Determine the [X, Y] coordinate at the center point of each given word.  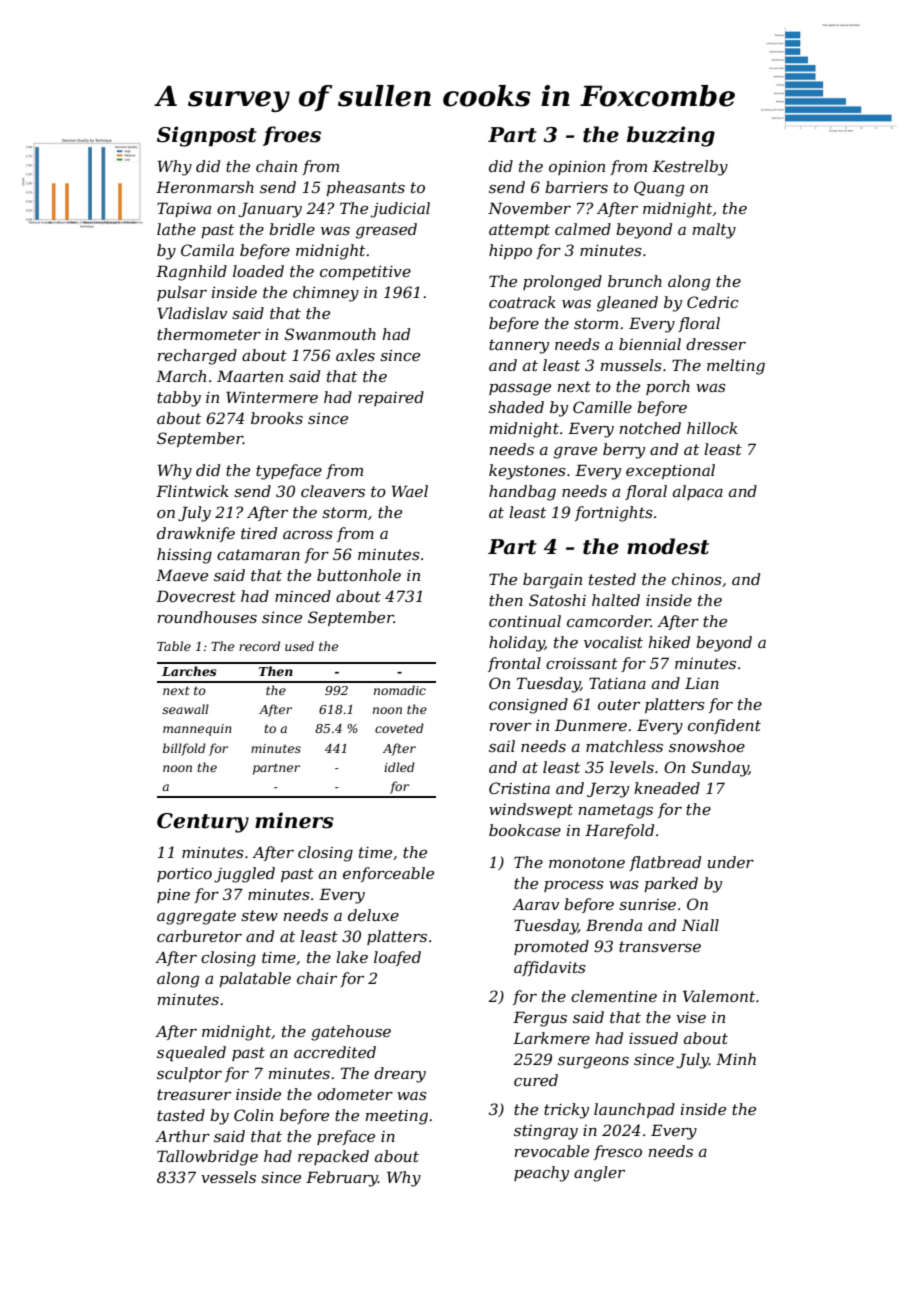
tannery [519, 346]
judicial [400, 210]
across [308, 535]
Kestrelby [690, 168]
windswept [531, 810]
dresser [716, 344]
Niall [700, 925]
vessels [228, 1177]
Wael [410, 491]
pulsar [182, 293]
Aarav [535, 904]
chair [317, 978]
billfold [184, 749]
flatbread [665, 863]
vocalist [613, 642]
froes [292, 136]
